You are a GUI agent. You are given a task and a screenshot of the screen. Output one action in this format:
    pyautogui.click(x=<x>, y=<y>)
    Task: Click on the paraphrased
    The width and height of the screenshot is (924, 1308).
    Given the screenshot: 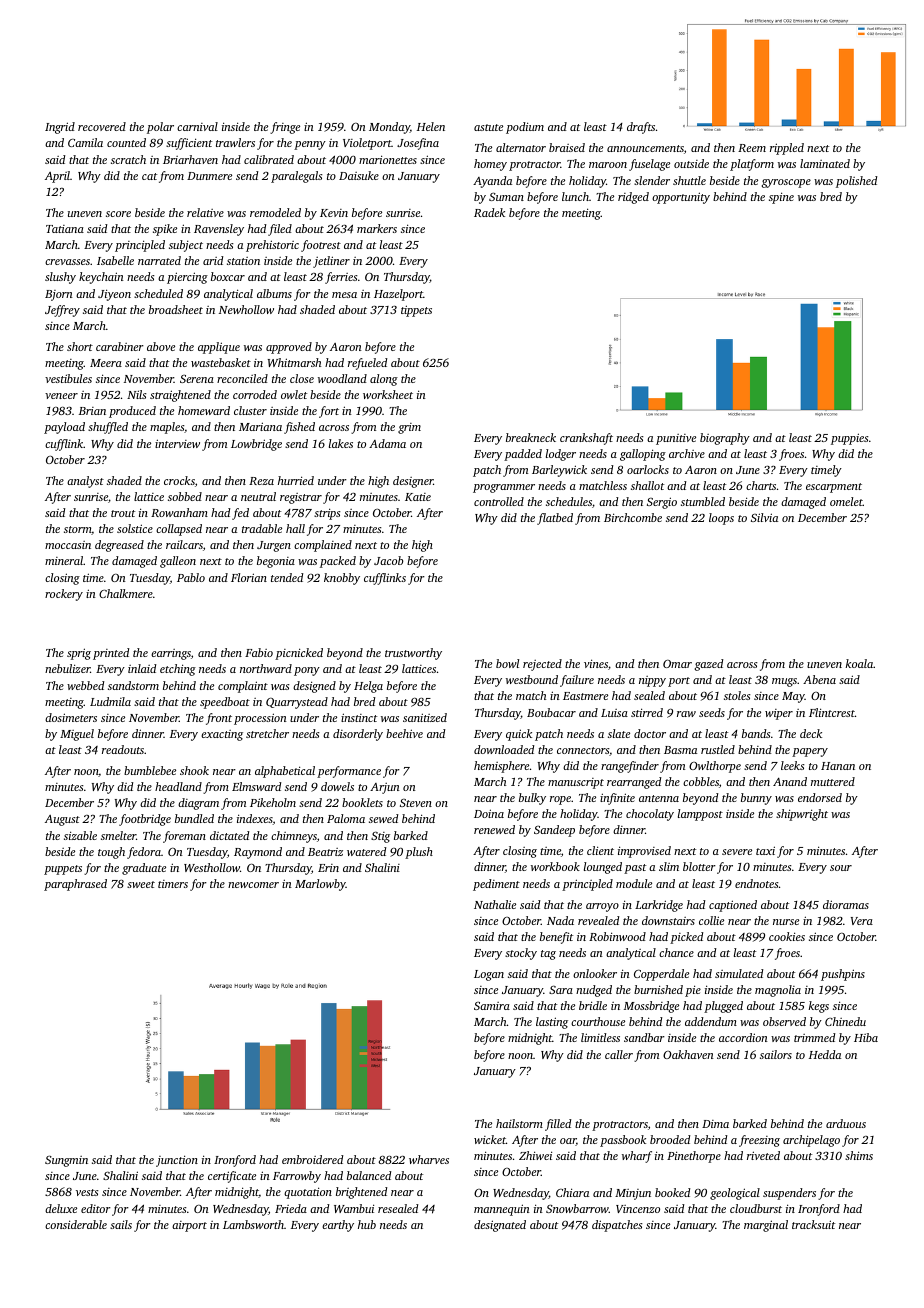 What is the action you would take?
    pyautogui.click(x=75, y=885)
